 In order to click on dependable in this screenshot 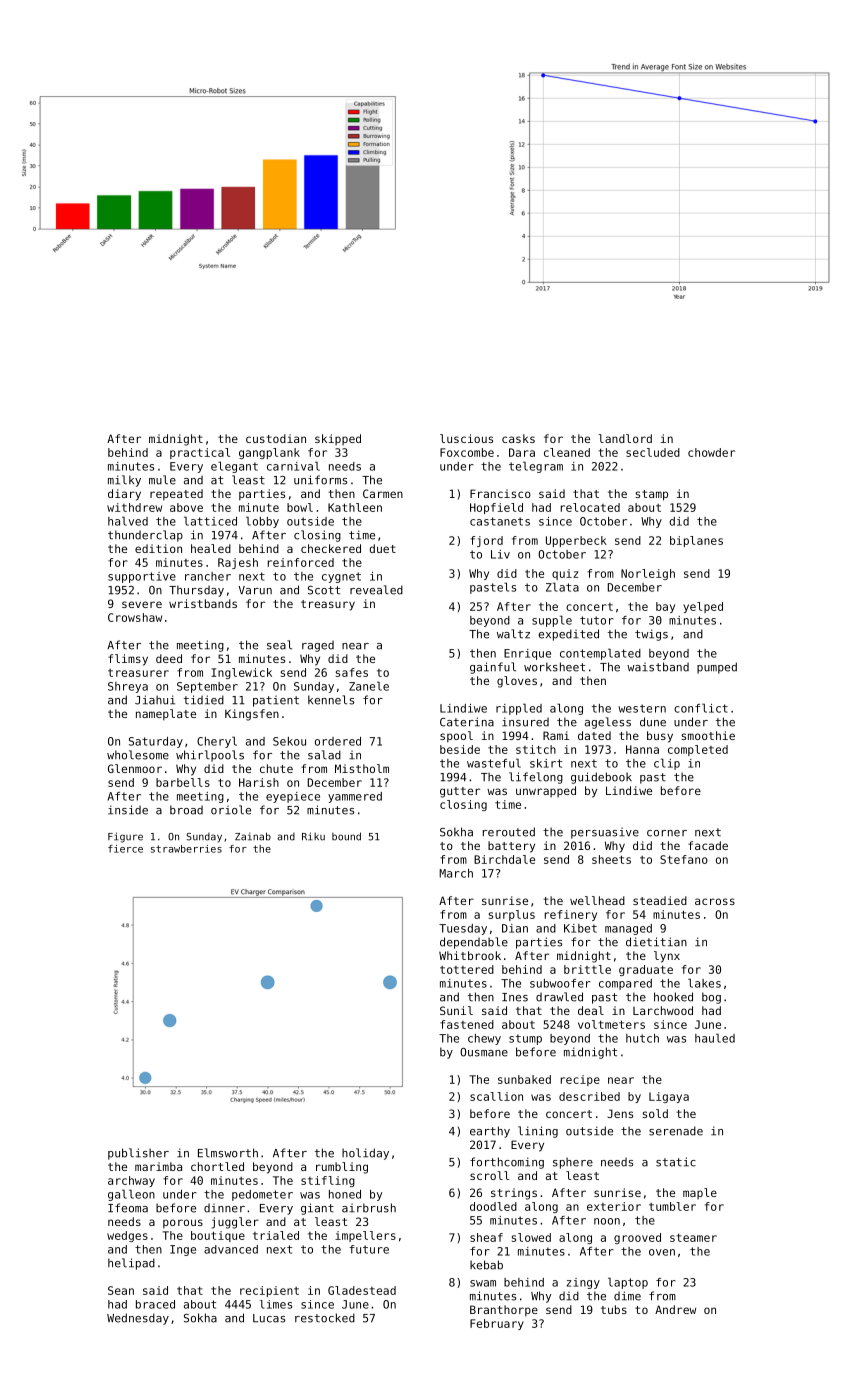, I will do `click(474, 943)`.
